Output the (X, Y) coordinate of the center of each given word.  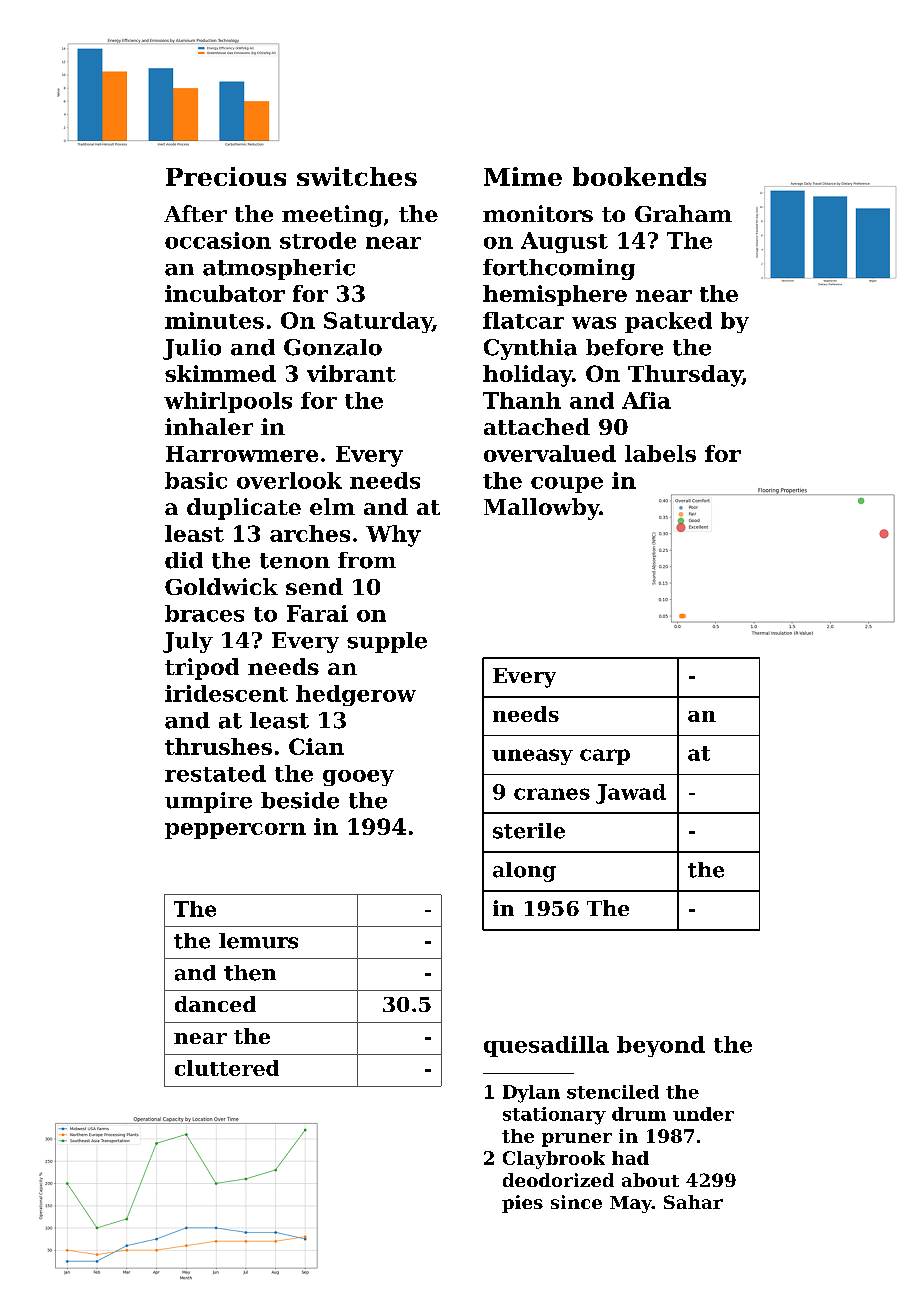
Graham (683, 213)
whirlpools (228, 402)
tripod (202, 669)
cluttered (227, 1068)
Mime (523, 176)
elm (332, 506)
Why (393, 536)
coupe (567, 485)
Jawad (631, 794)
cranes (552, 794)
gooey (358, 778)
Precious (226, 176)
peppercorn (235, 831)
